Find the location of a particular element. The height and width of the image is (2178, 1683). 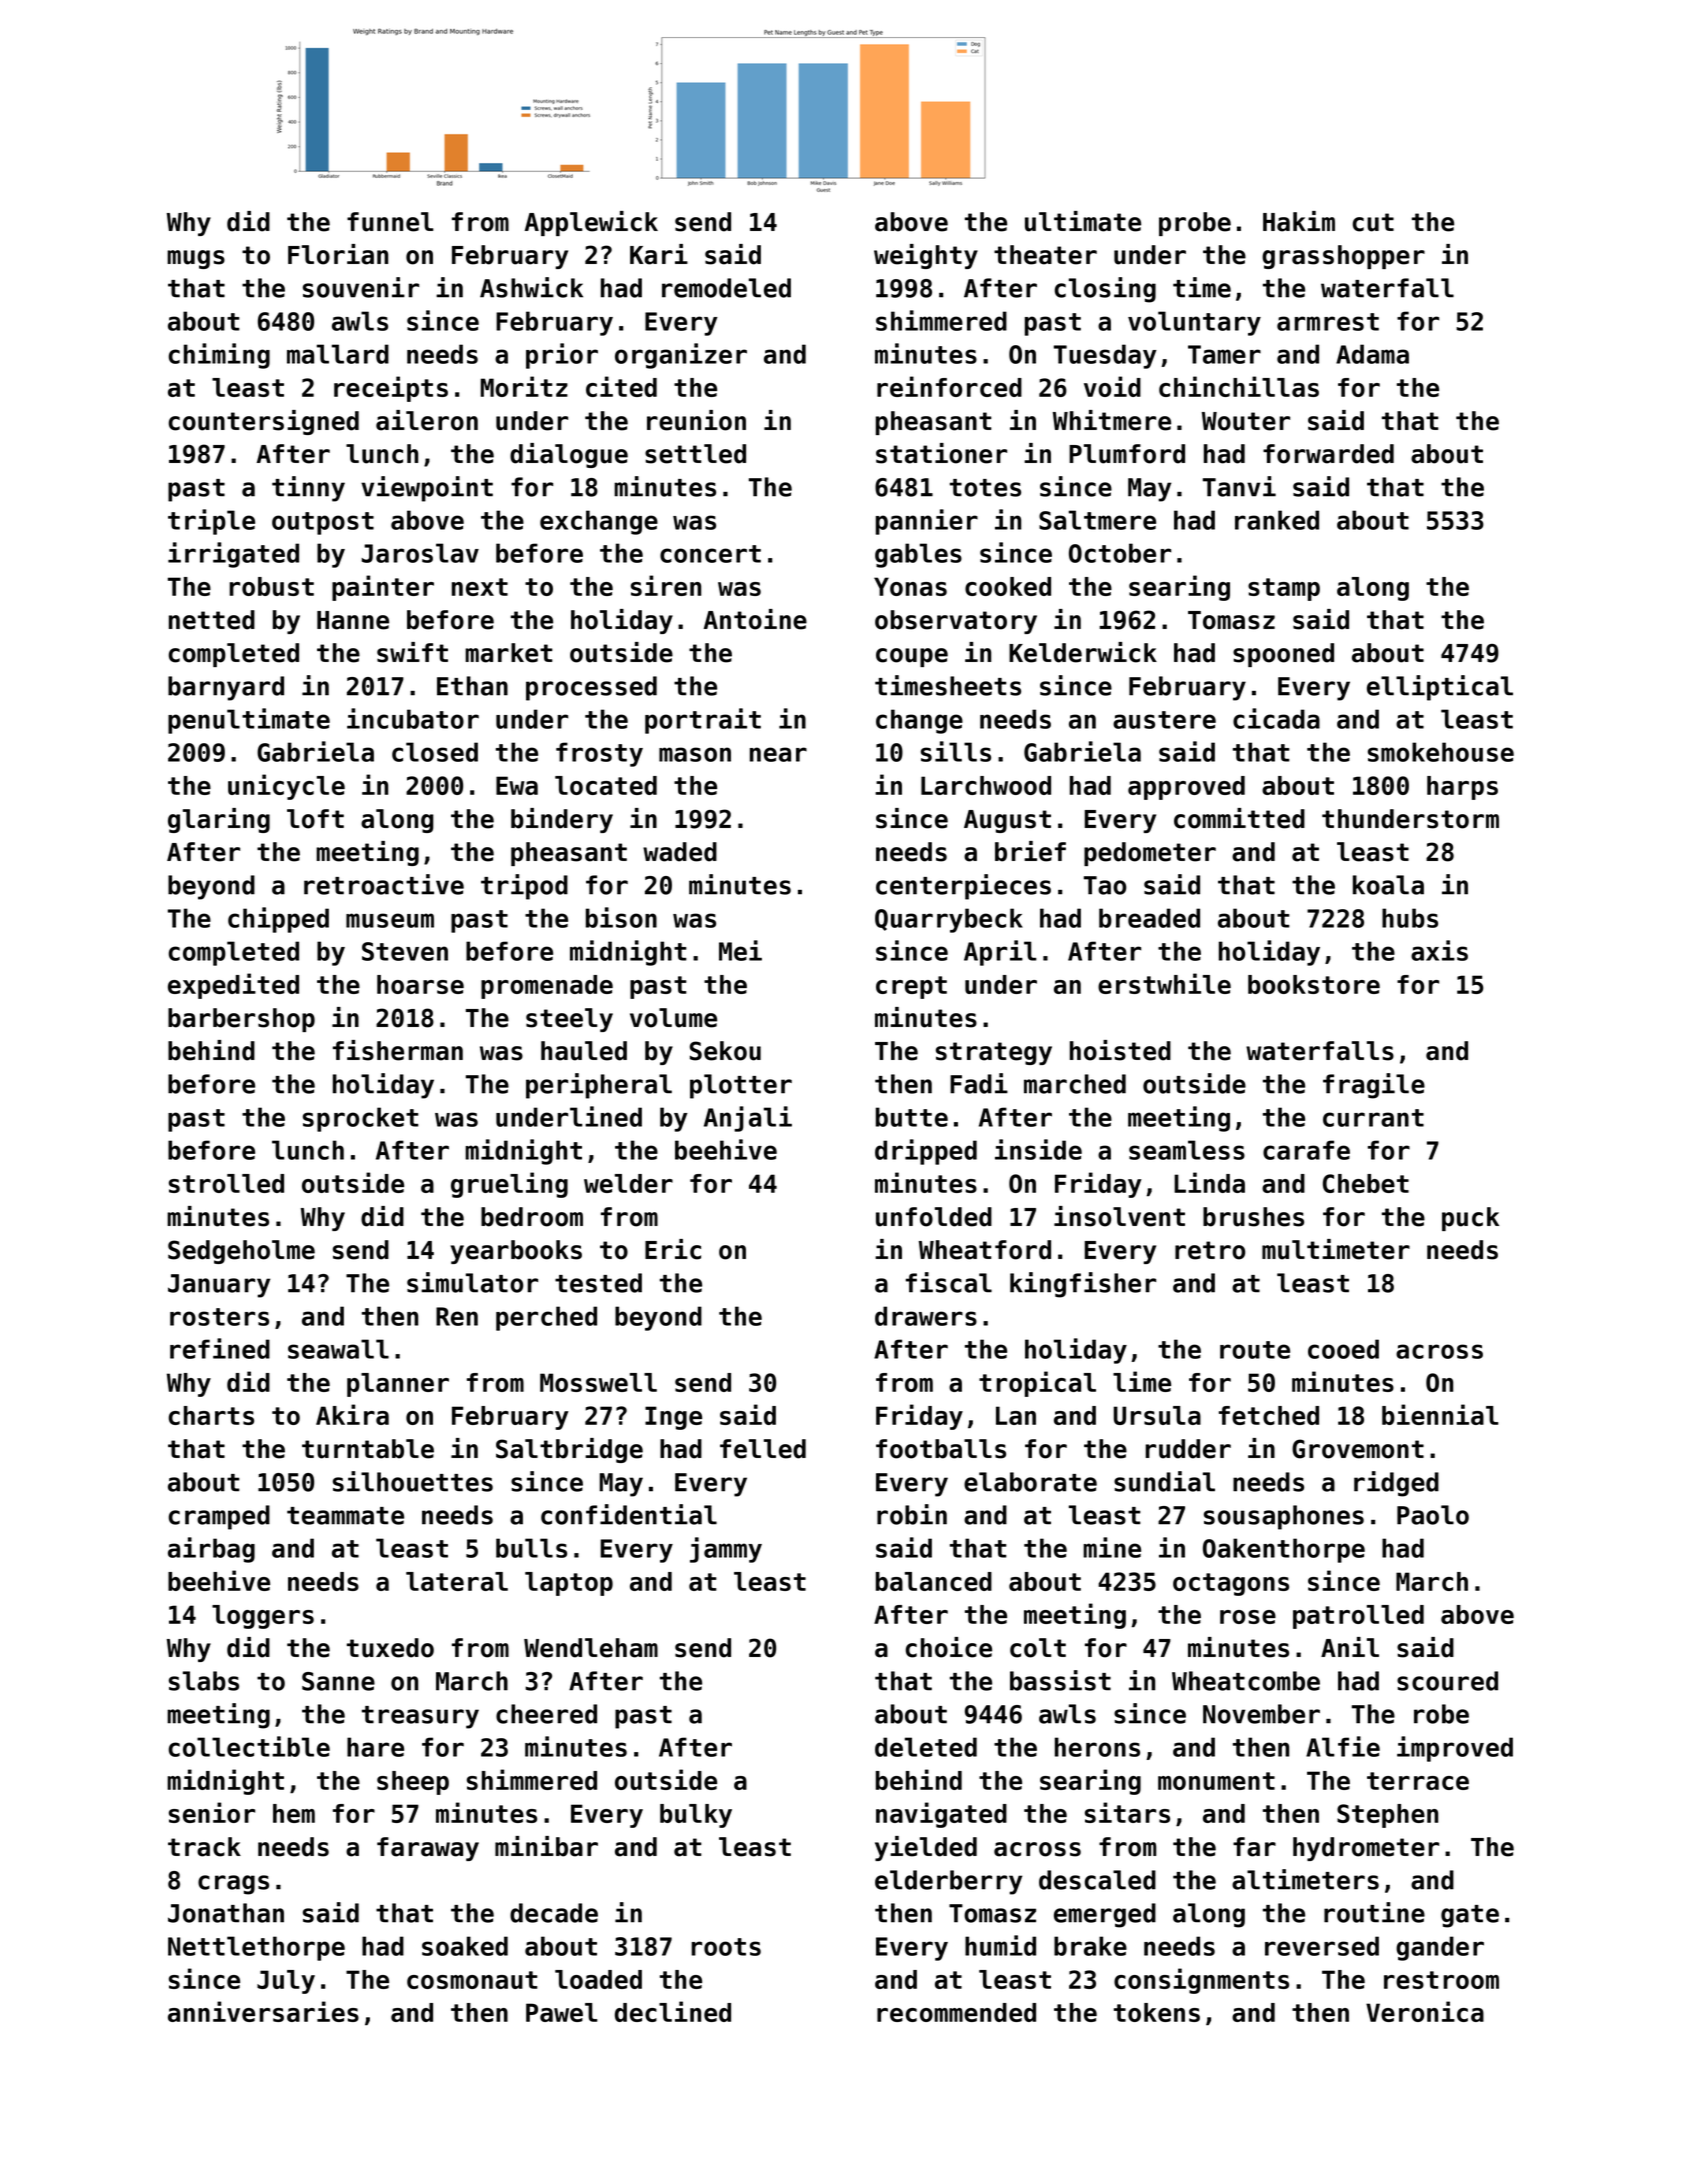

bulky is located at coordinates (696, 1816).
